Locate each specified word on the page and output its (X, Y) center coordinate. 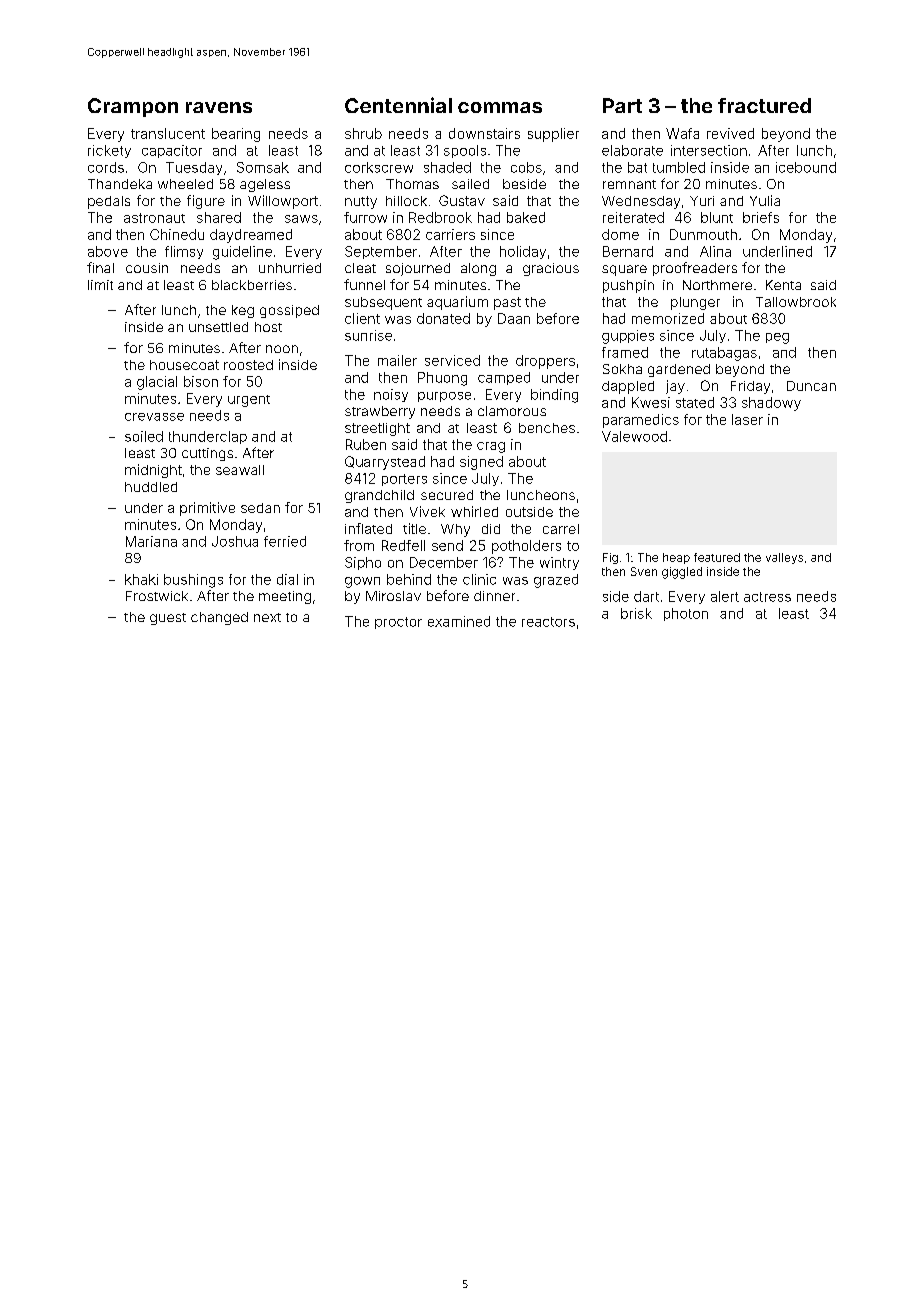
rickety (109, 151)
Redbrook (440, 217)
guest (168, 619)
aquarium (457, 303)
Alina (715, 251)
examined (459, 621)
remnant (629, 184)
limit (100, 285)
